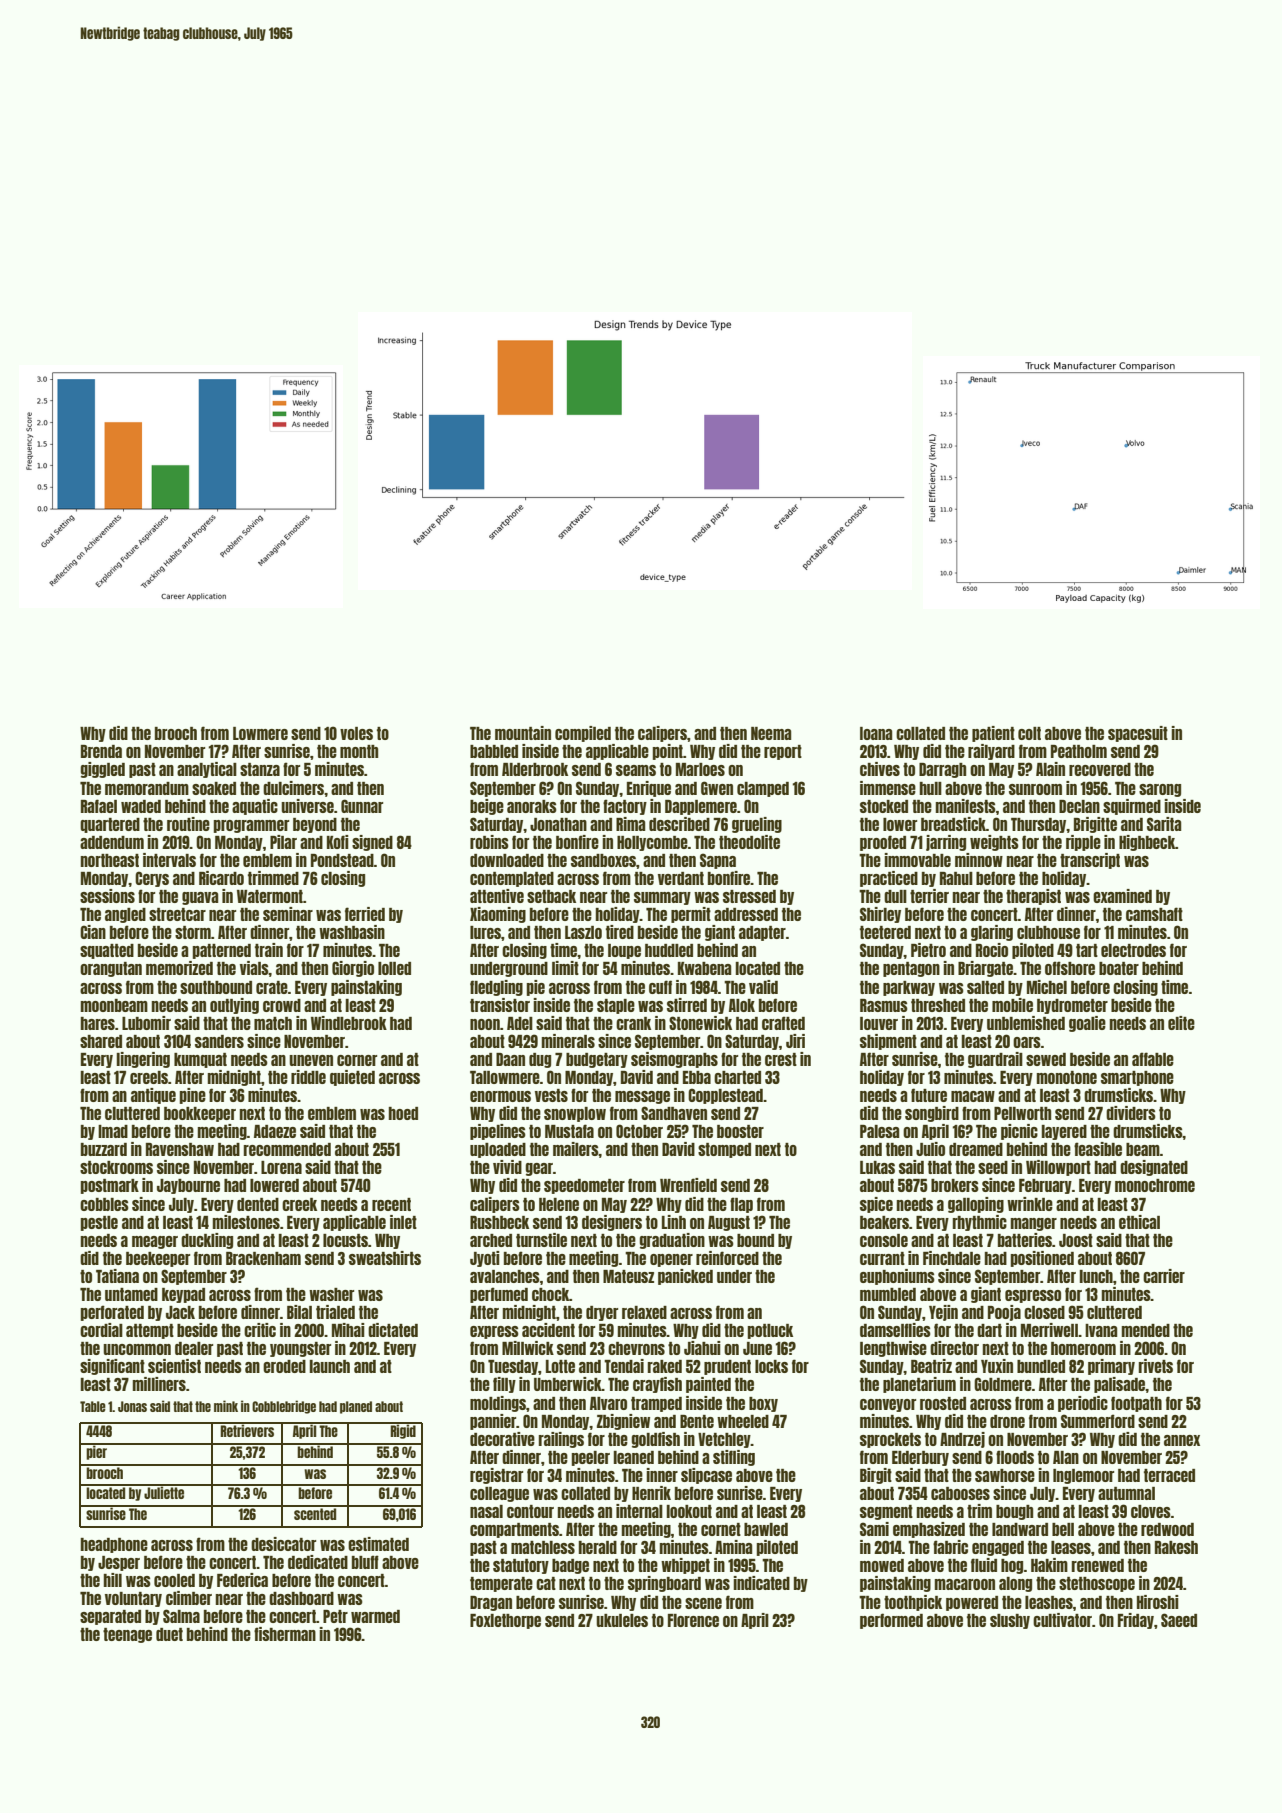 The image size is (1282, 1813). Describe the element at coordinates (655, 1440) in the screenshot. I see `goldfish` at that location.
